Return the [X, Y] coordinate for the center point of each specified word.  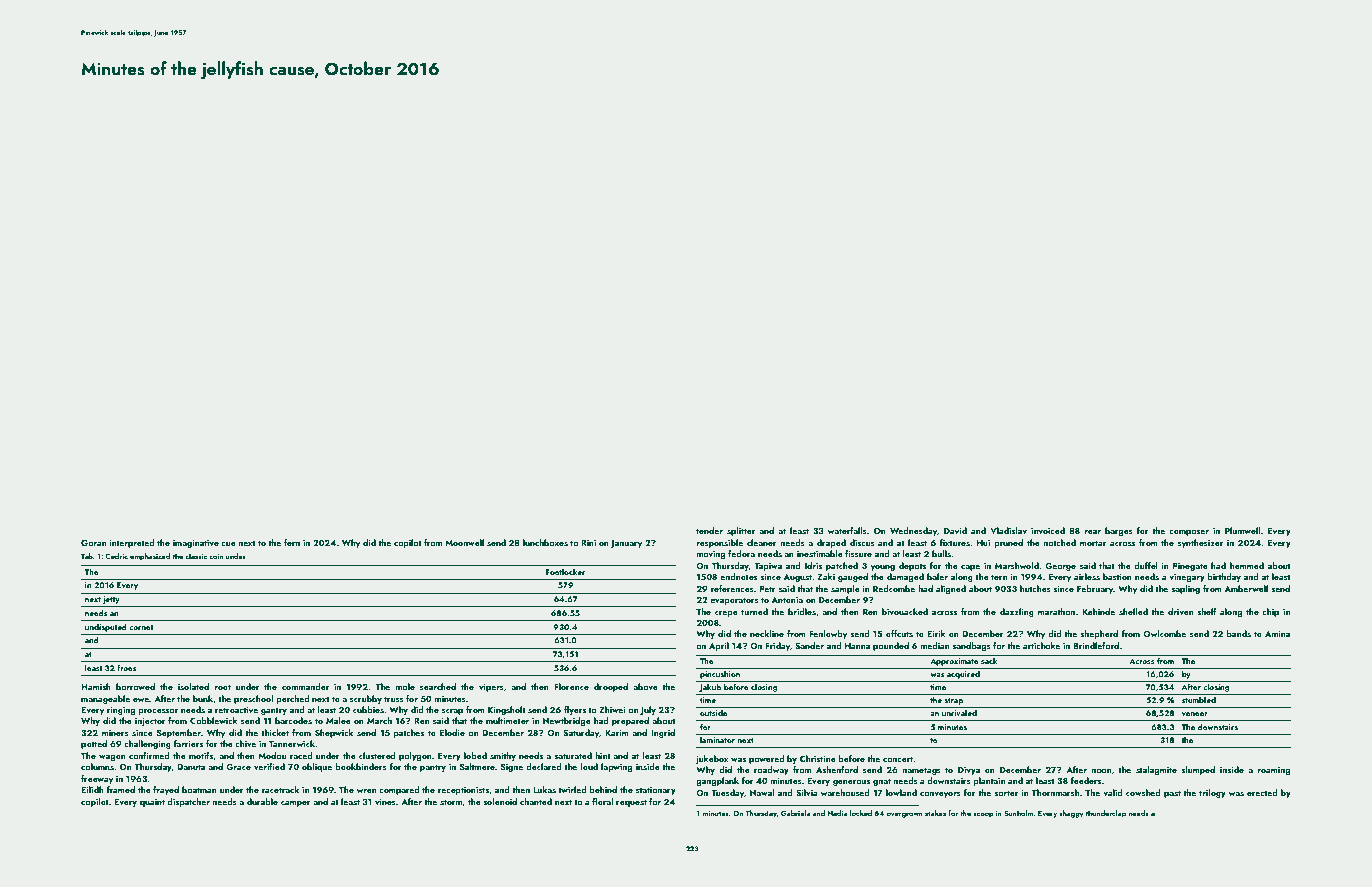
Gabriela [795, 813]
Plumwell [1243, 530]
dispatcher [188, 802]
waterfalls [847, 530]
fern [292, 542]
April [719, 646]
